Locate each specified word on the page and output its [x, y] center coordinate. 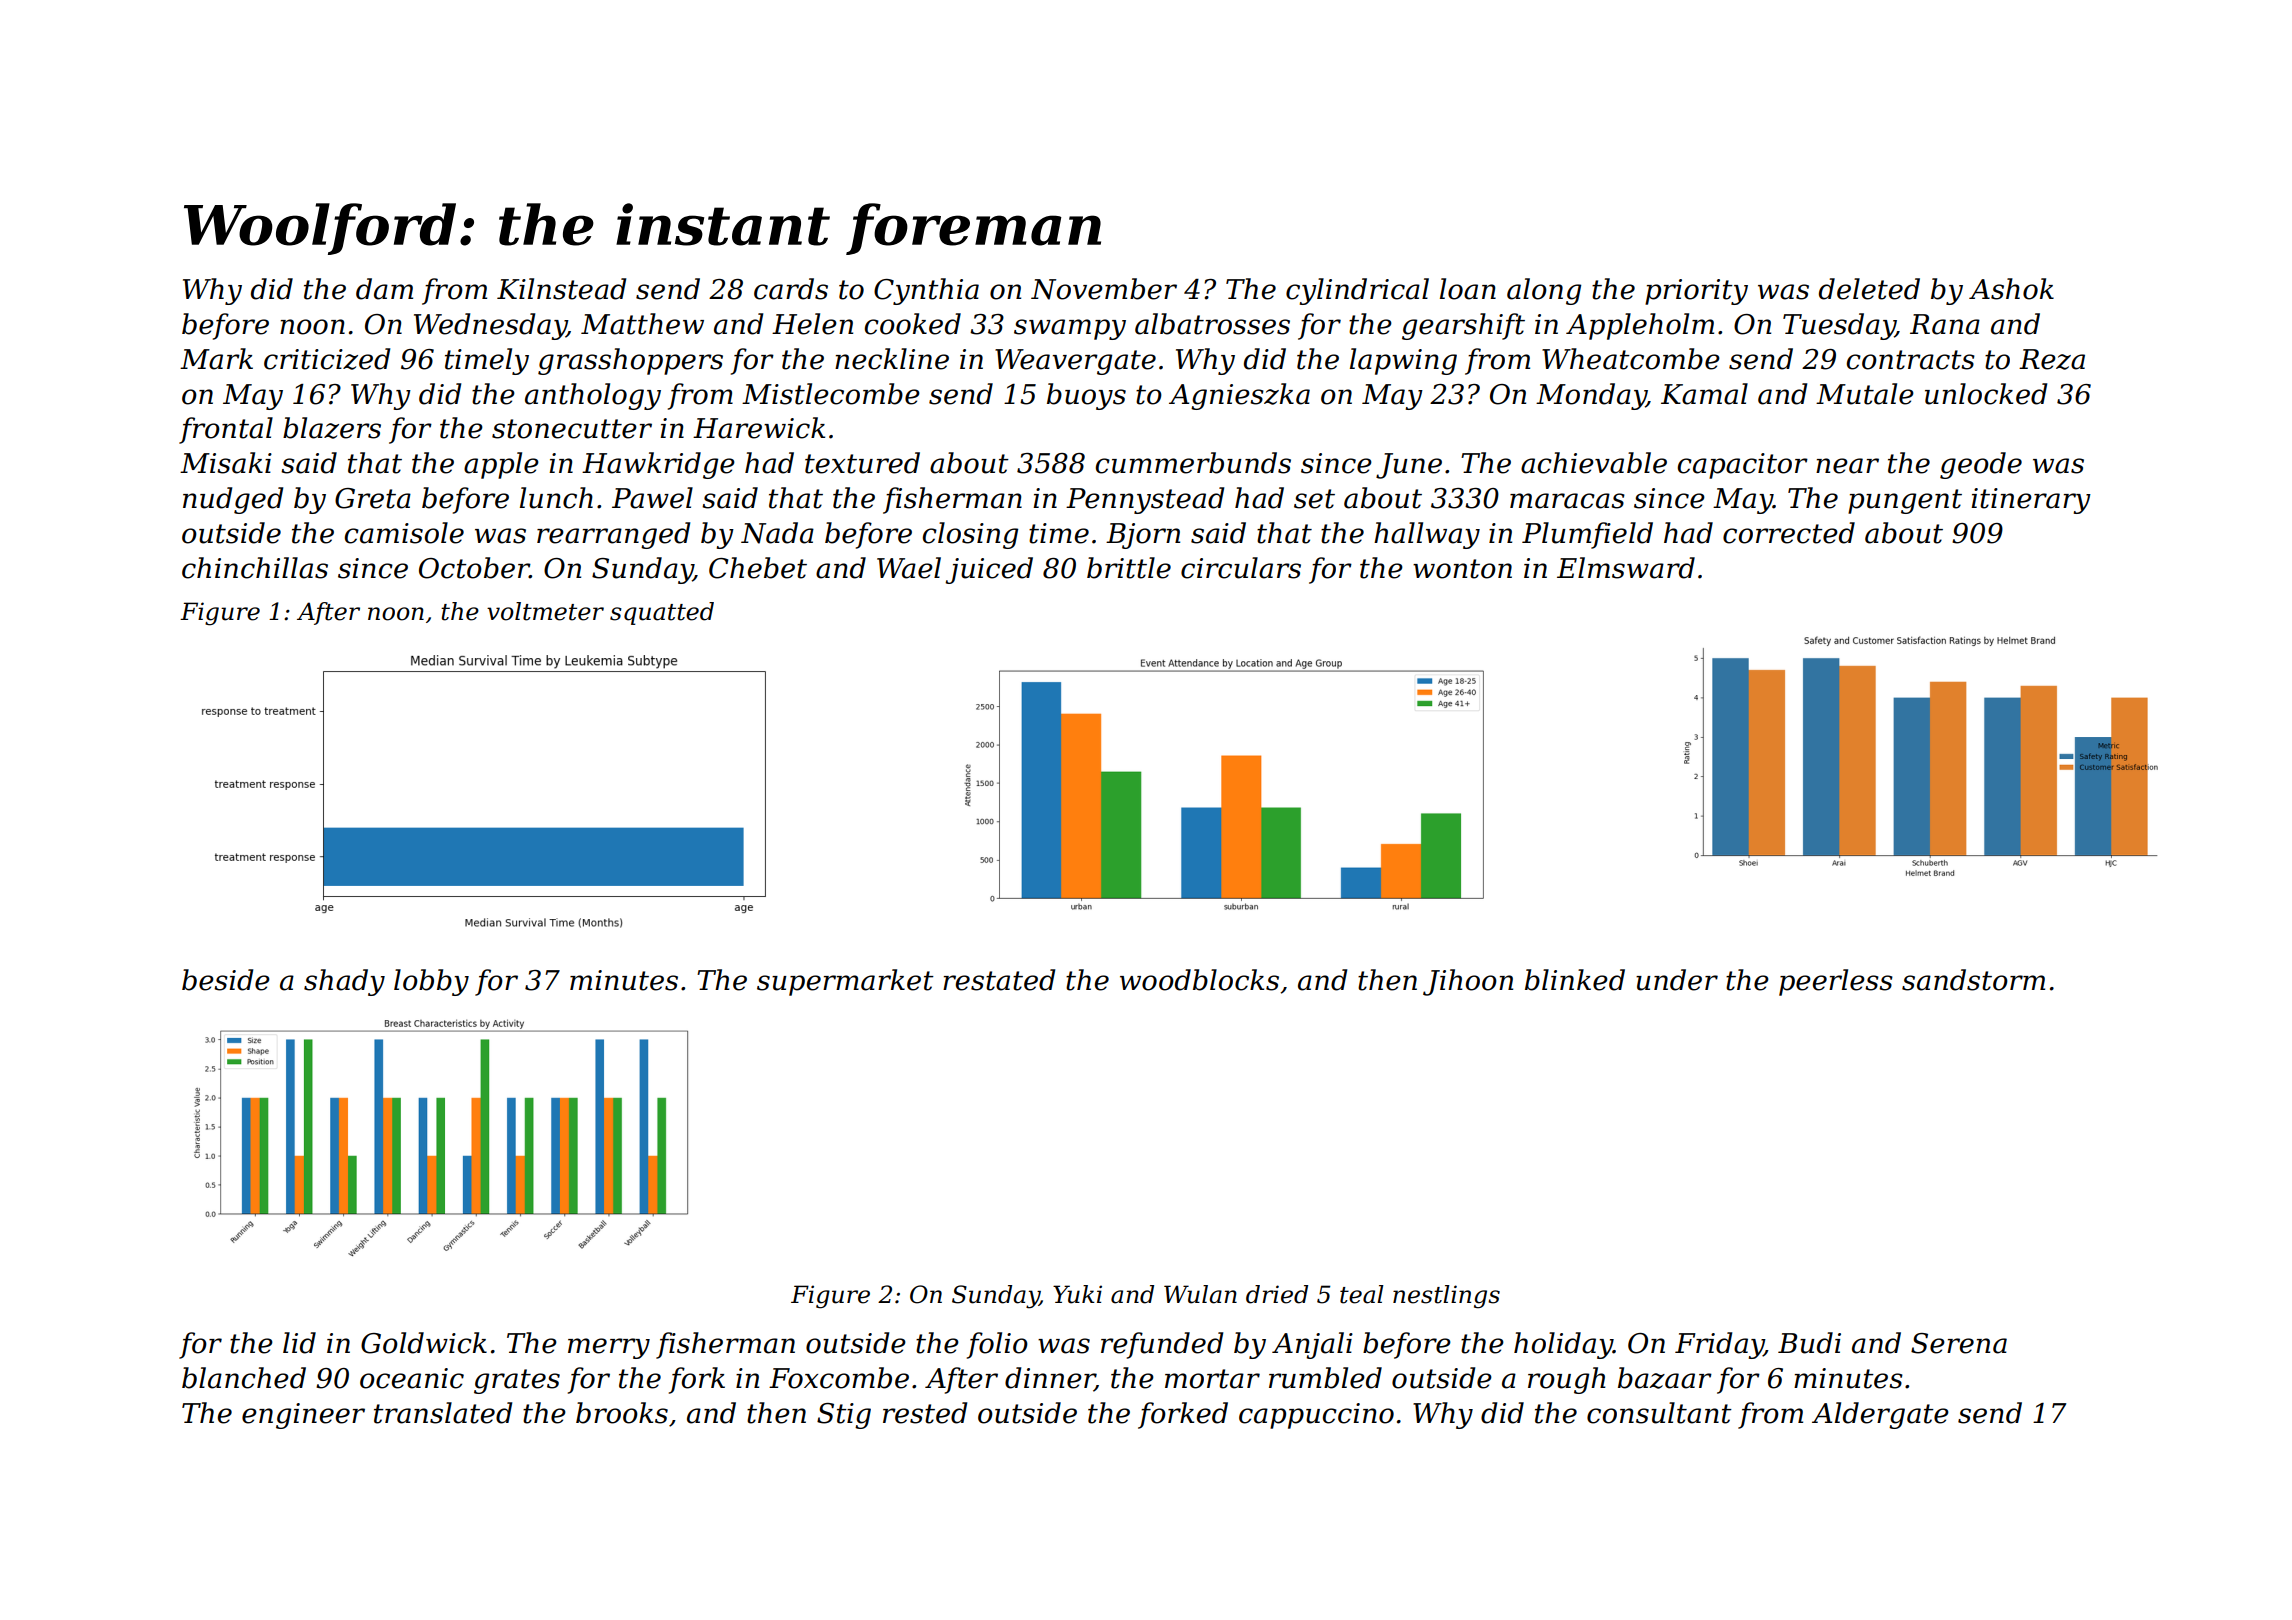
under [1677, 980]
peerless [1836, 982]
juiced [989, 570]
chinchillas [255, 568]
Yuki [1077, 1294]
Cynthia [926, 291]
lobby [431, 982]
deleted [1869, 289]
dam [384, 289]
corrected [1789, 533]
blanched [244, 1378]
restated [999, 980]
